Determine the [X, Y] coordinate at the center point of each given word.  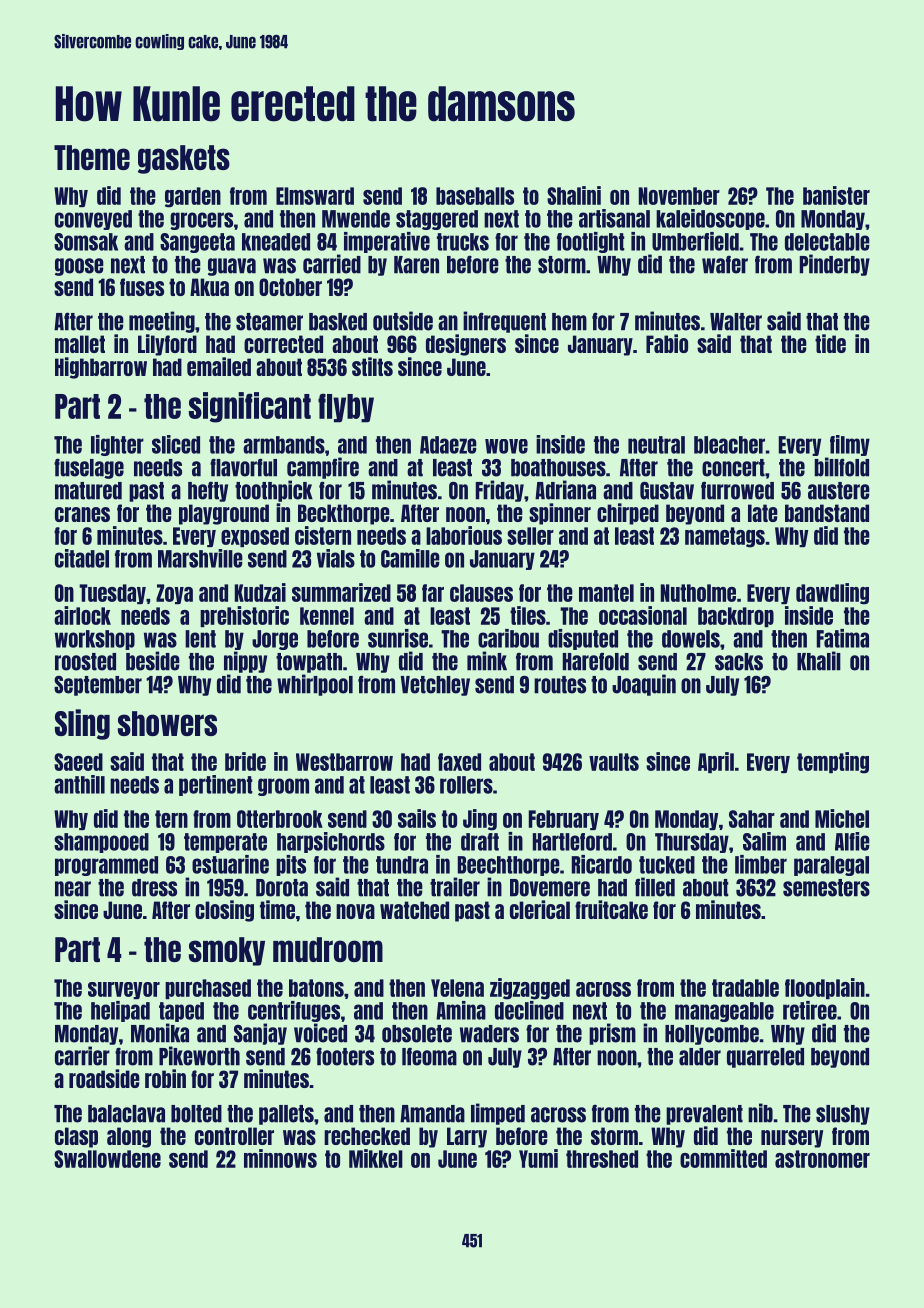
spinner [560, 514]
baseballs [475, 196]
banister [836, 195]
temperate [225, 843]
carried [332, 264]
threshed [602, 1159]
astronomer [822, 1159]
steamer [269, 322]
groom [283, 787]
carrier [82, 1056]
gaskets [184, 159]
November [679, 196]
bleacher [729, 445]
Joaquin [644, 685]
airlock [82, 615]
